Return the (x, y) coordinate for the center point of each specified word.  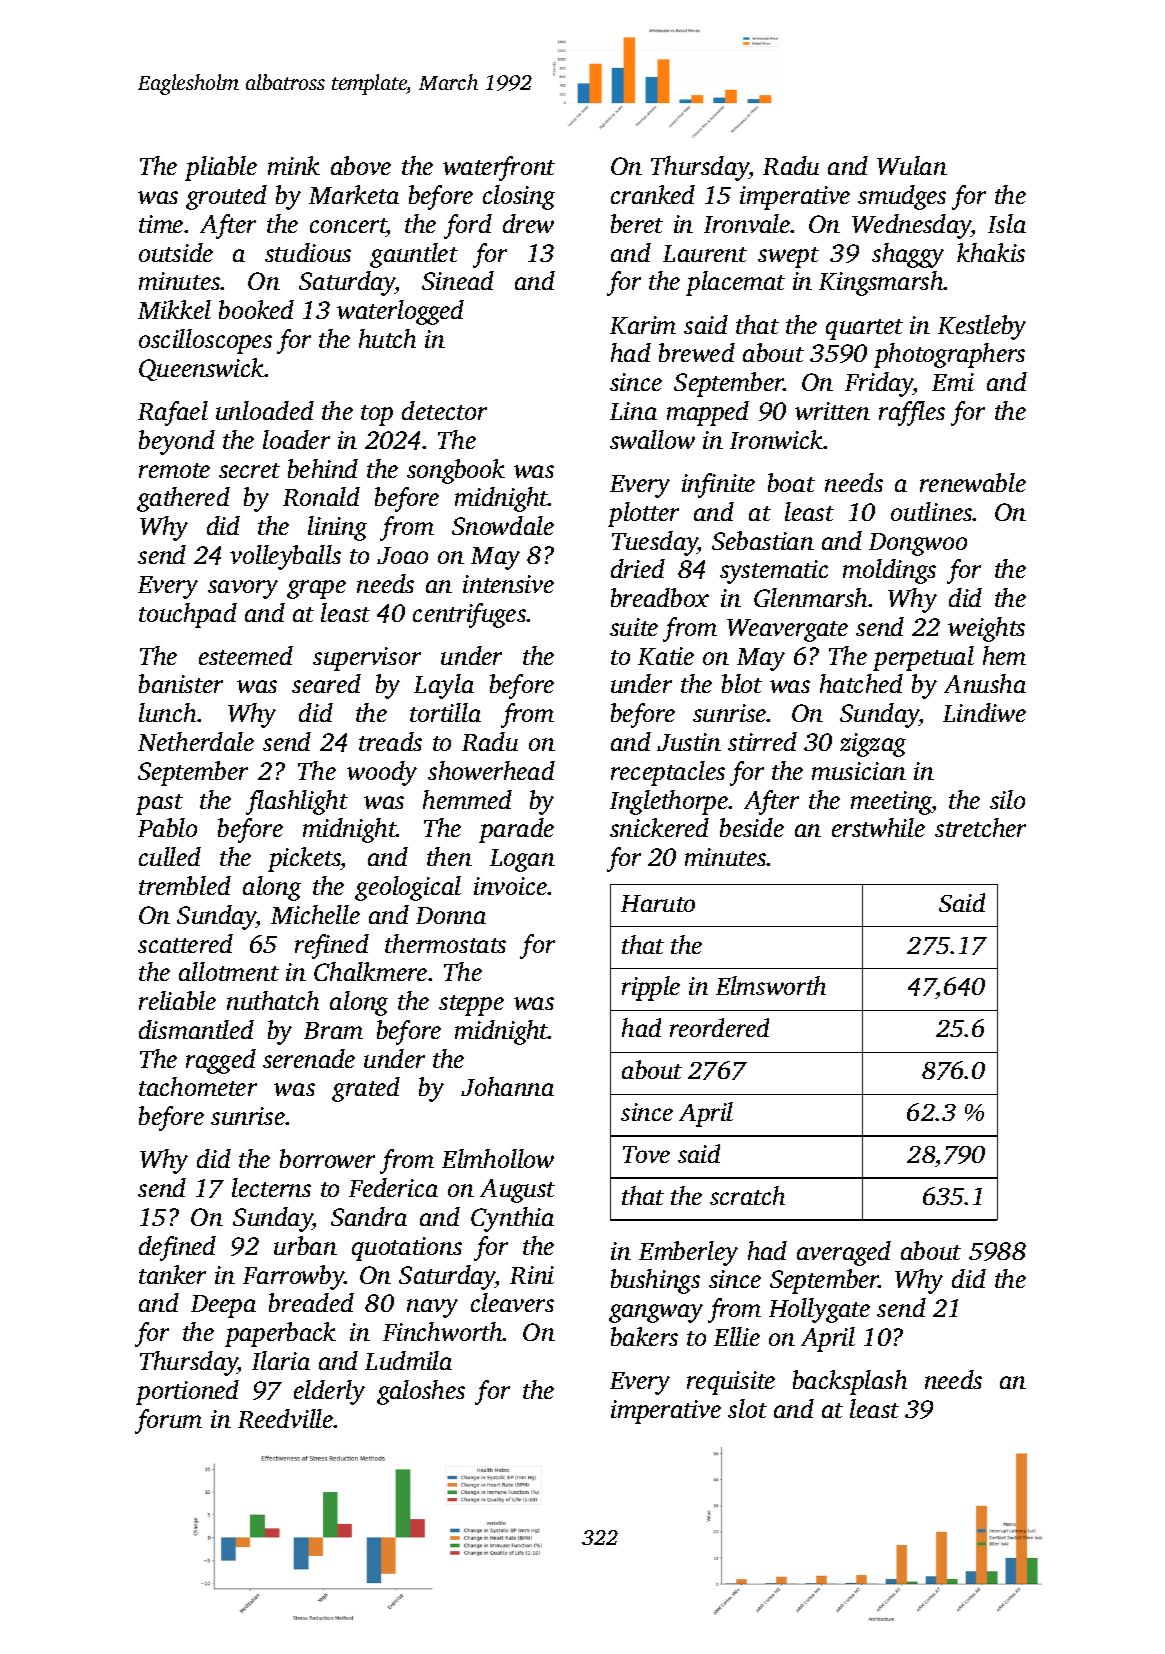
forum (168, 1421)
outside (176, 252)
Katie (666, 656)
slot (747, 1408)
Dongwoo (918, 544)
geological (408, 888)
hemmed (467, 799)
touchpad (188, 615)
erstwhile (878, 827)
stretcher (980, 827)
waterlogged (400, 312)
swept (788, 257)
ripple (651, 988)
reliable (177, 1000)
